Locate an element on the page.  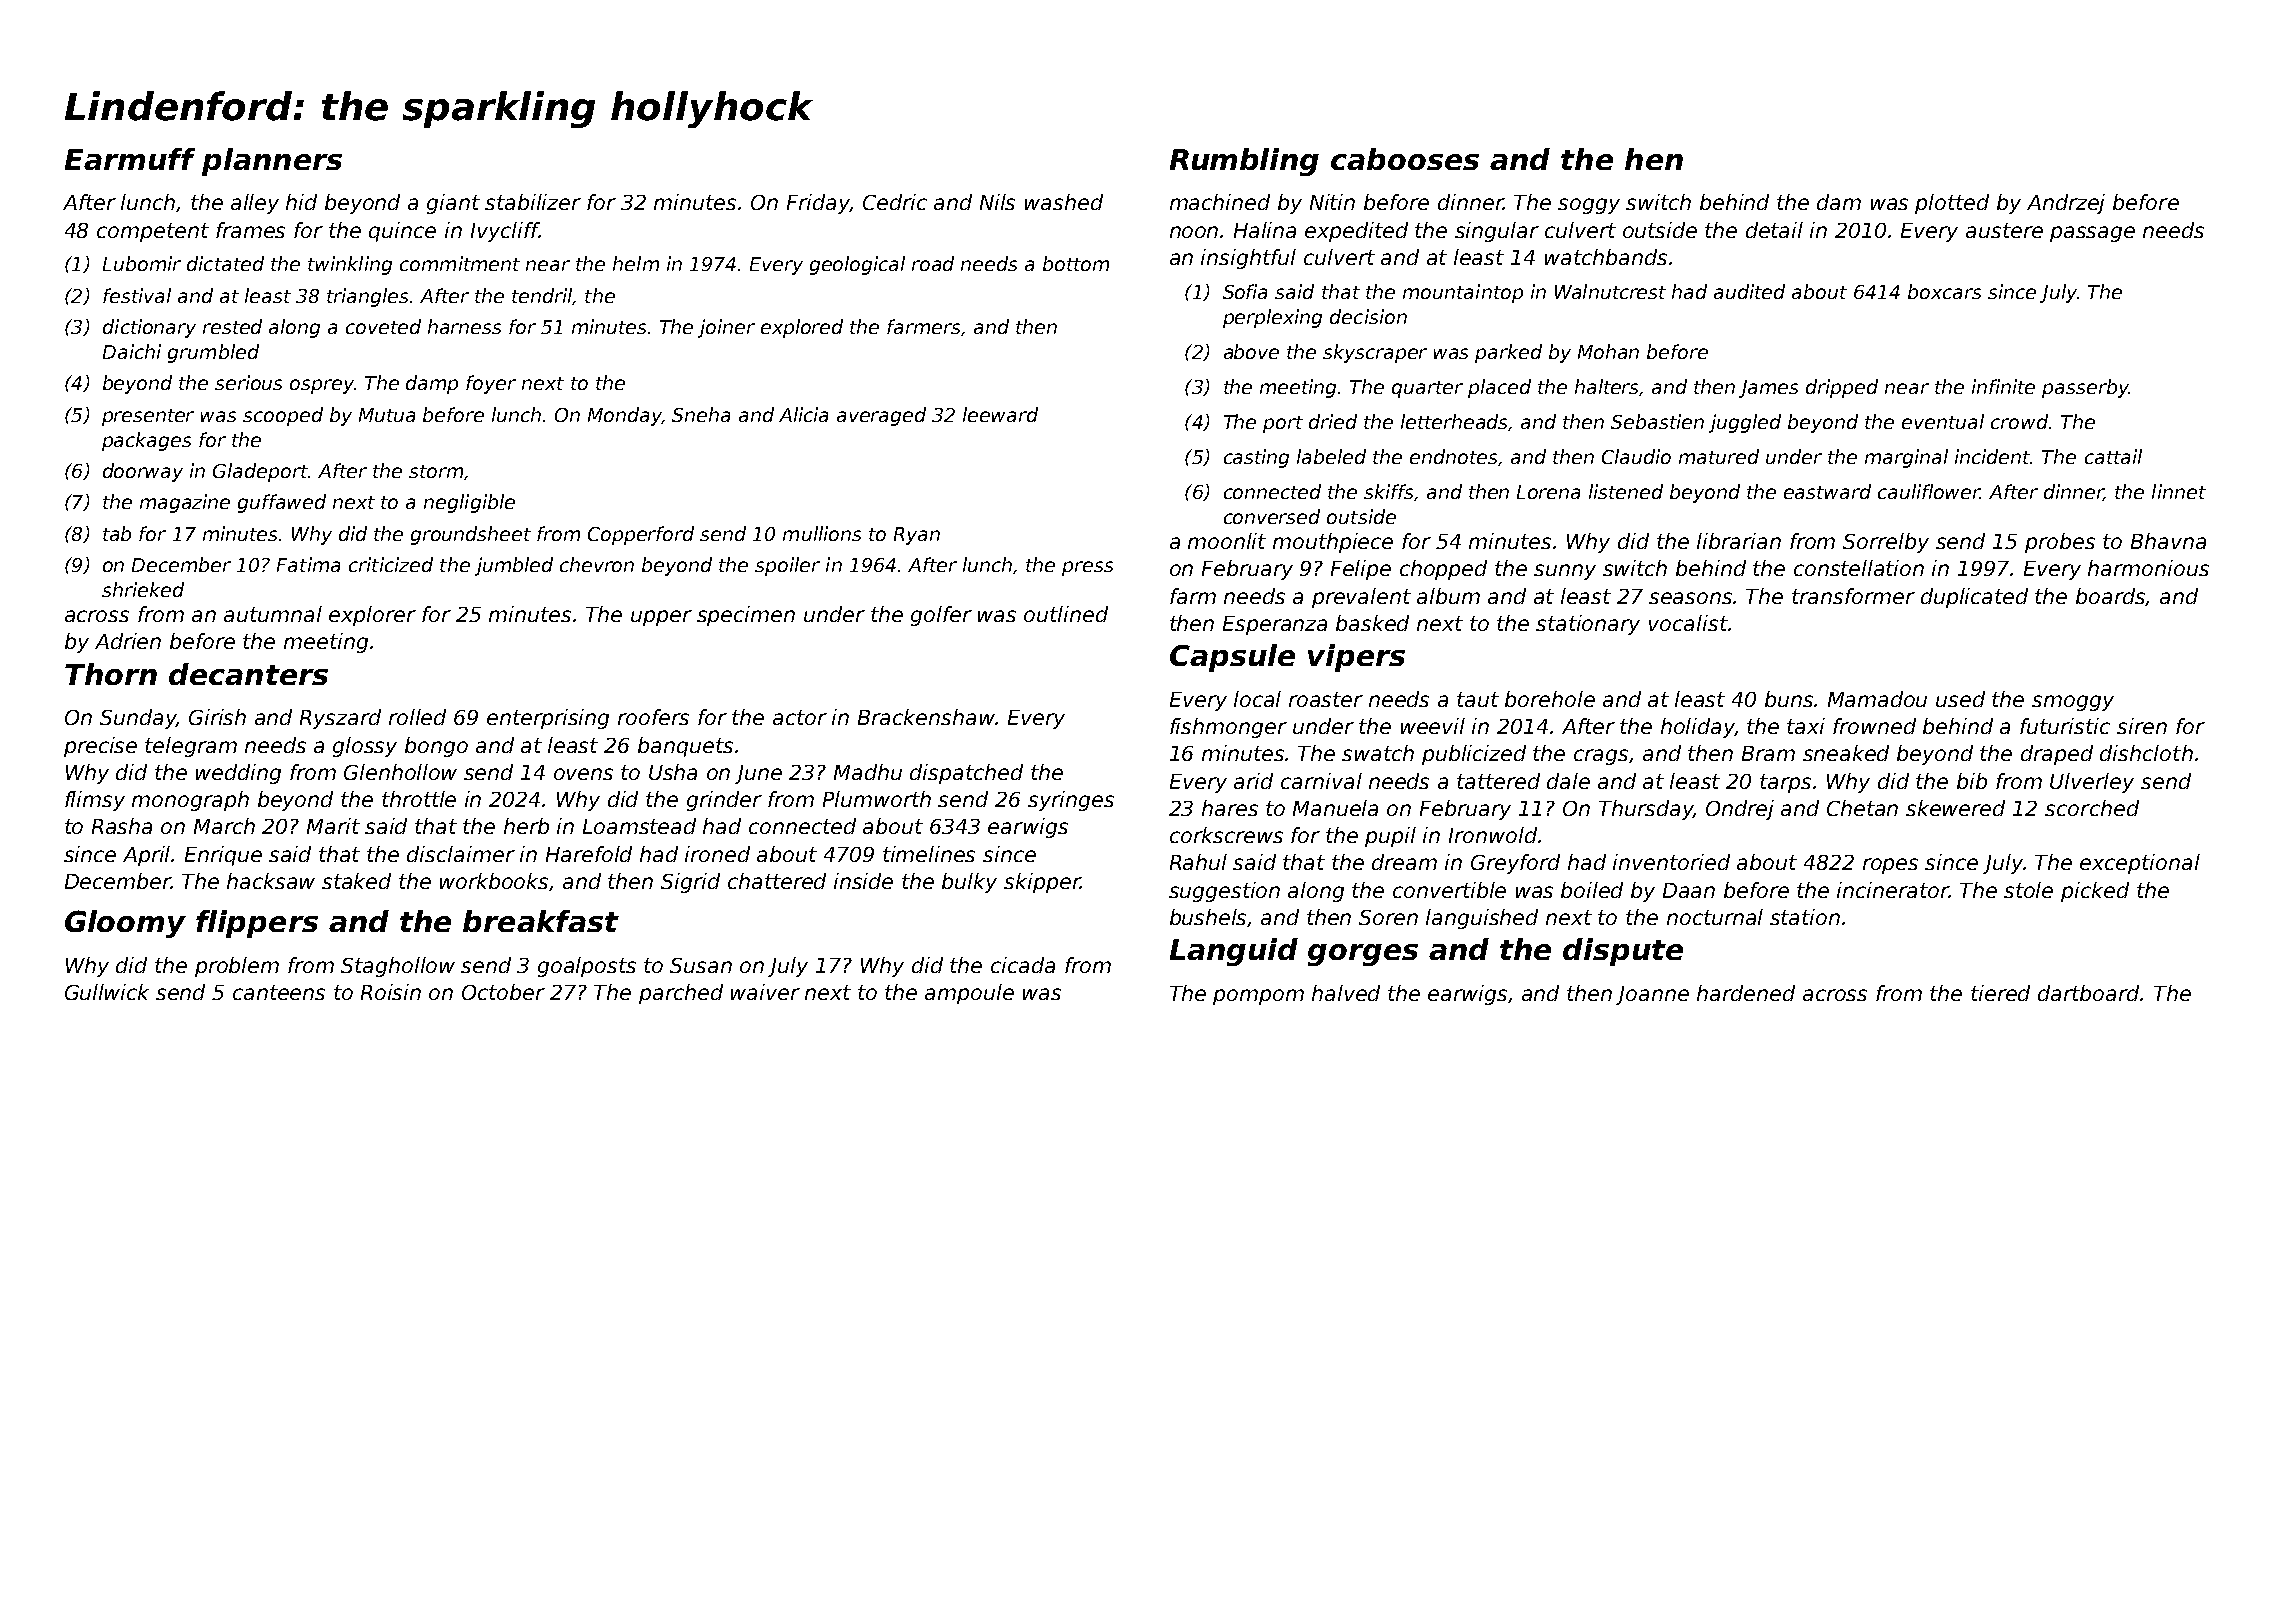
boards is located at coordinates (2111, 597).
